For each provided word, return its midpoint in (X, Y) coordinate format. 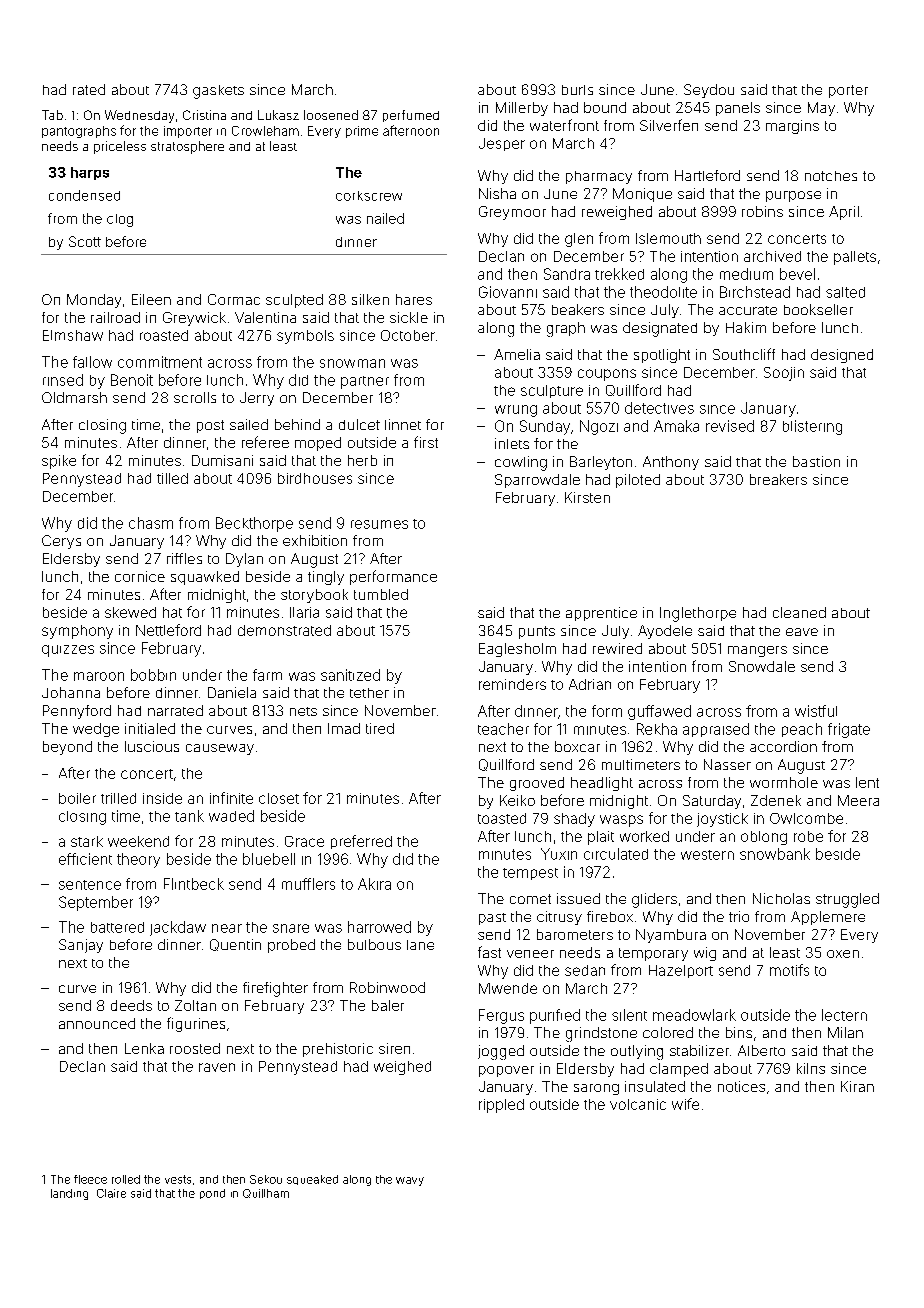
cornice (140, 576)
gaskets (218, 92)
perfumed (411, 116)
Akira (374, 884)
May (821, 109)
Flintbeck (194, 884)
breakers (778, 479)
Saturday (712, 802)
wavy (410, 1181)
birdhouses (315, 478)
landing (69, 1194)
